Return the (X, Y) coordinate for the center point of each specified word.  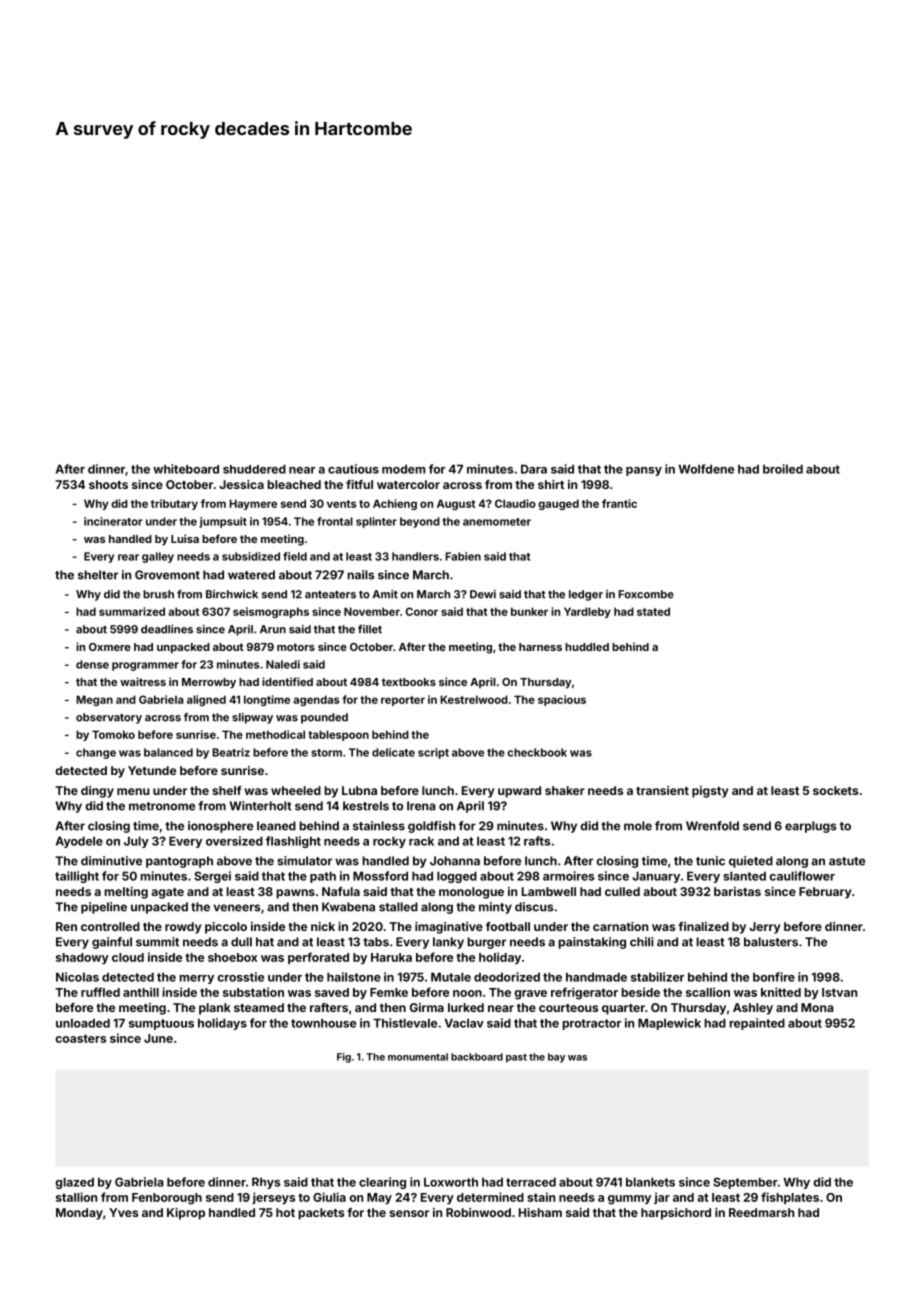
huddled (587, 647)
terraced (531, 1182)
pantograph (179, 862)
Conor (422, 611)
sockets (835, 790)
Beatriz (231, 752)
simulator (304, 861)
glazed (74, 1183)
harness (540, 647)
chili (642, 942)
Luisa (185, 538)
